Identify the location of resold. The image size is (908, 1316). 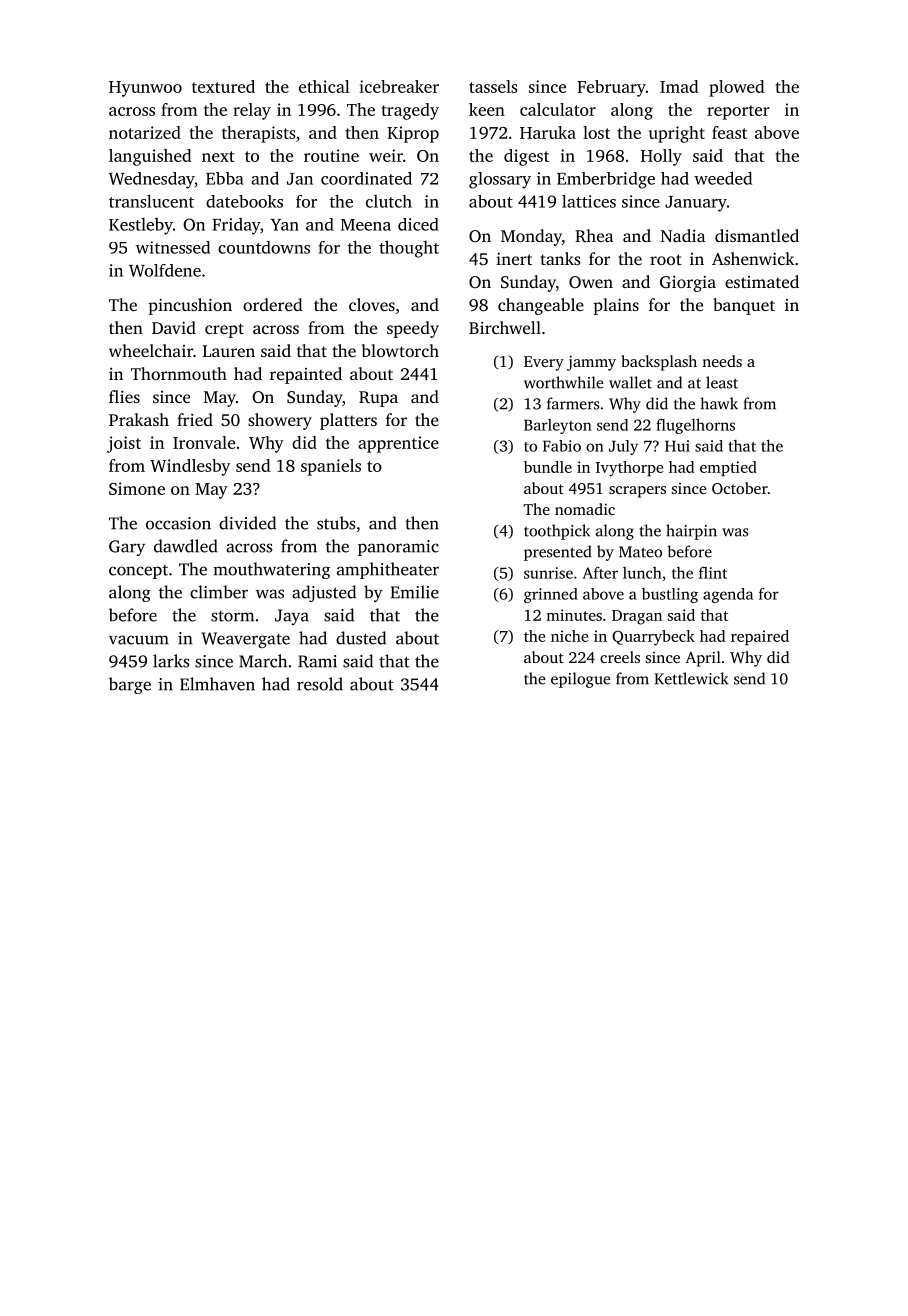
(320, 684).
